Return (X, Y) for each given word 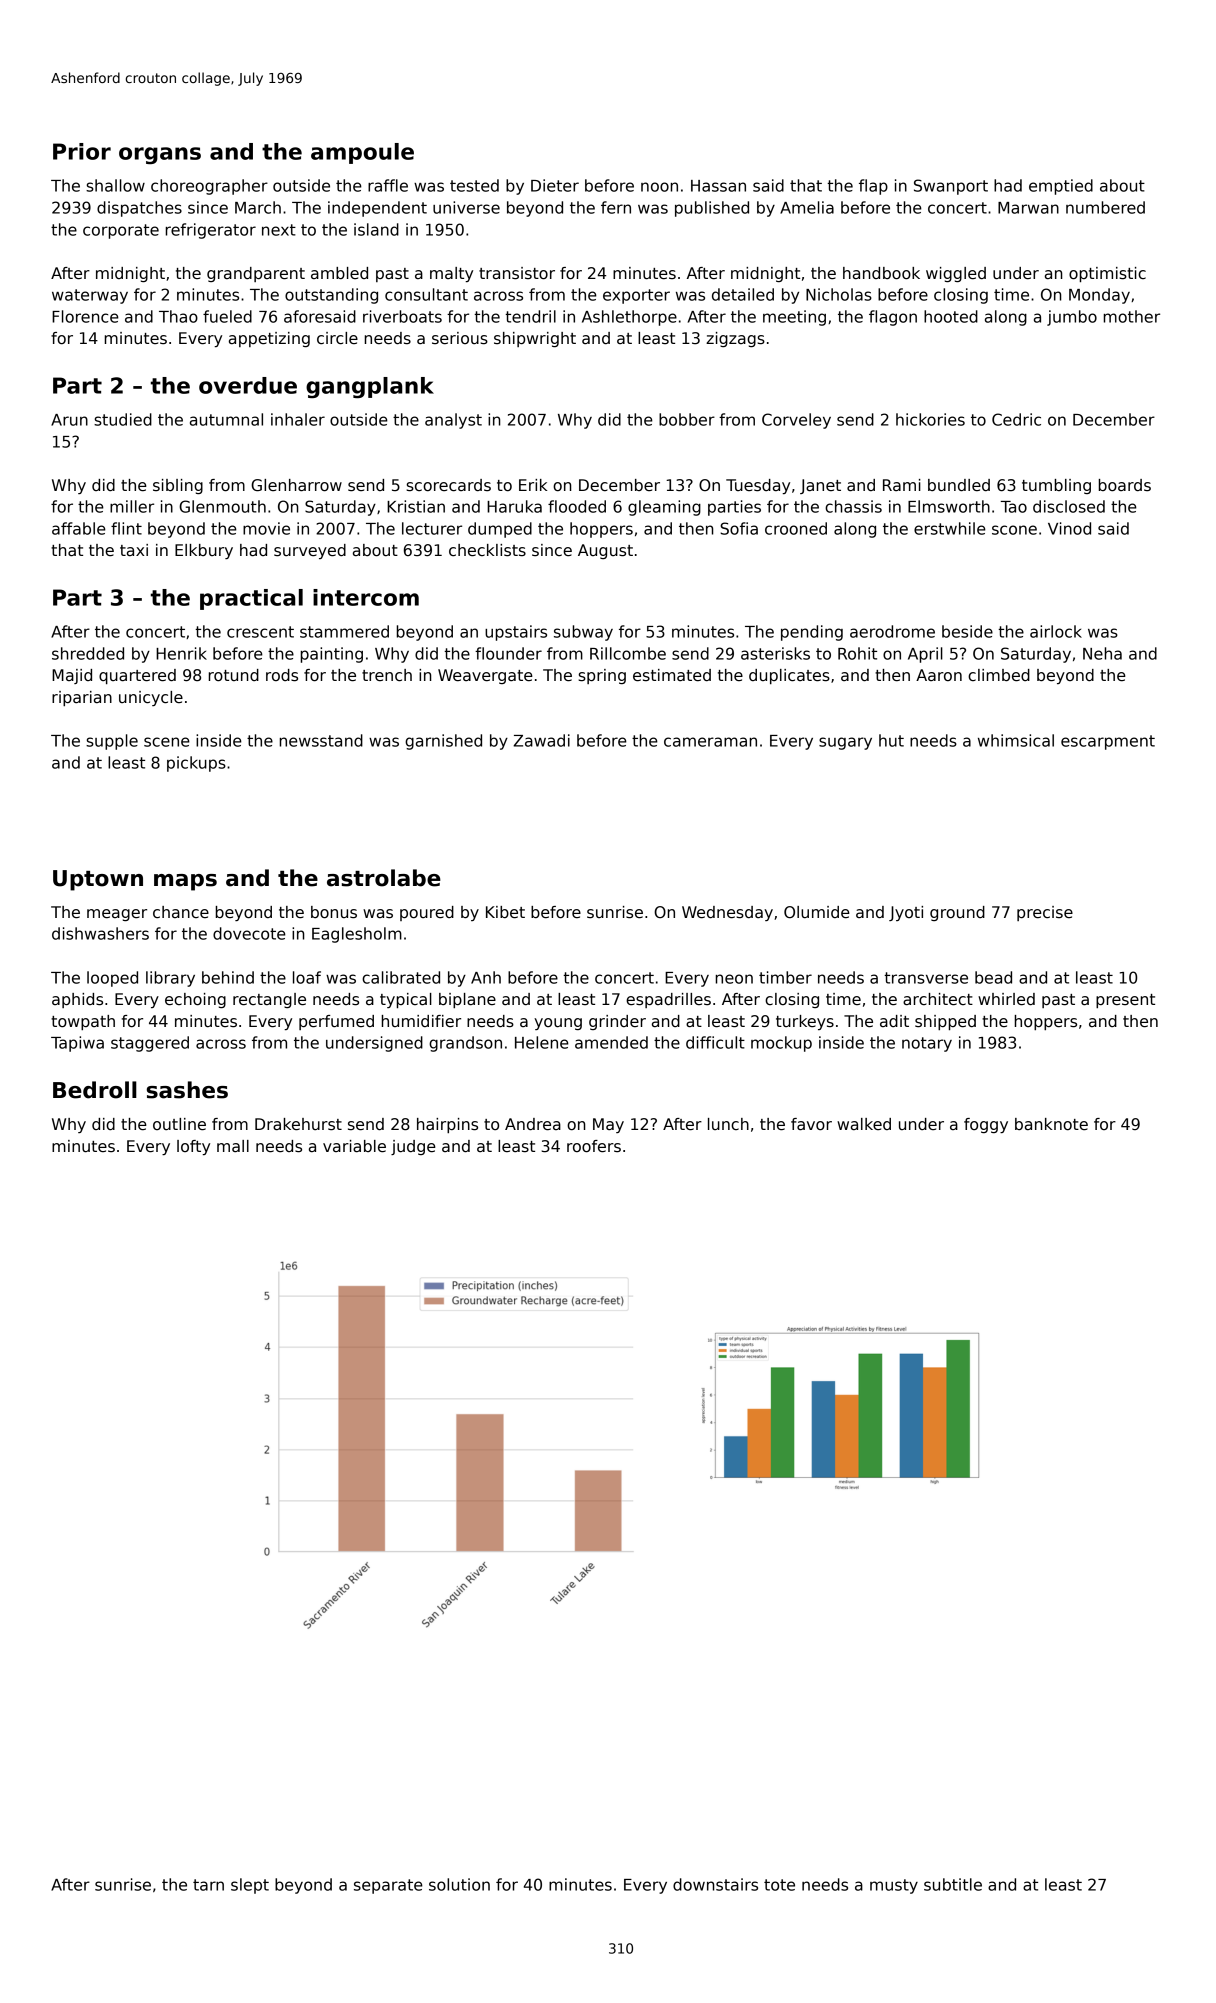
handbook (881, 273)
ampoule (362, 153)
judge (413, 1147)
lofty (193, 1147)
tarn (208, 1885)
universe (466, 207)
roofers (594, 1146)
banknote (1051, 1124)
